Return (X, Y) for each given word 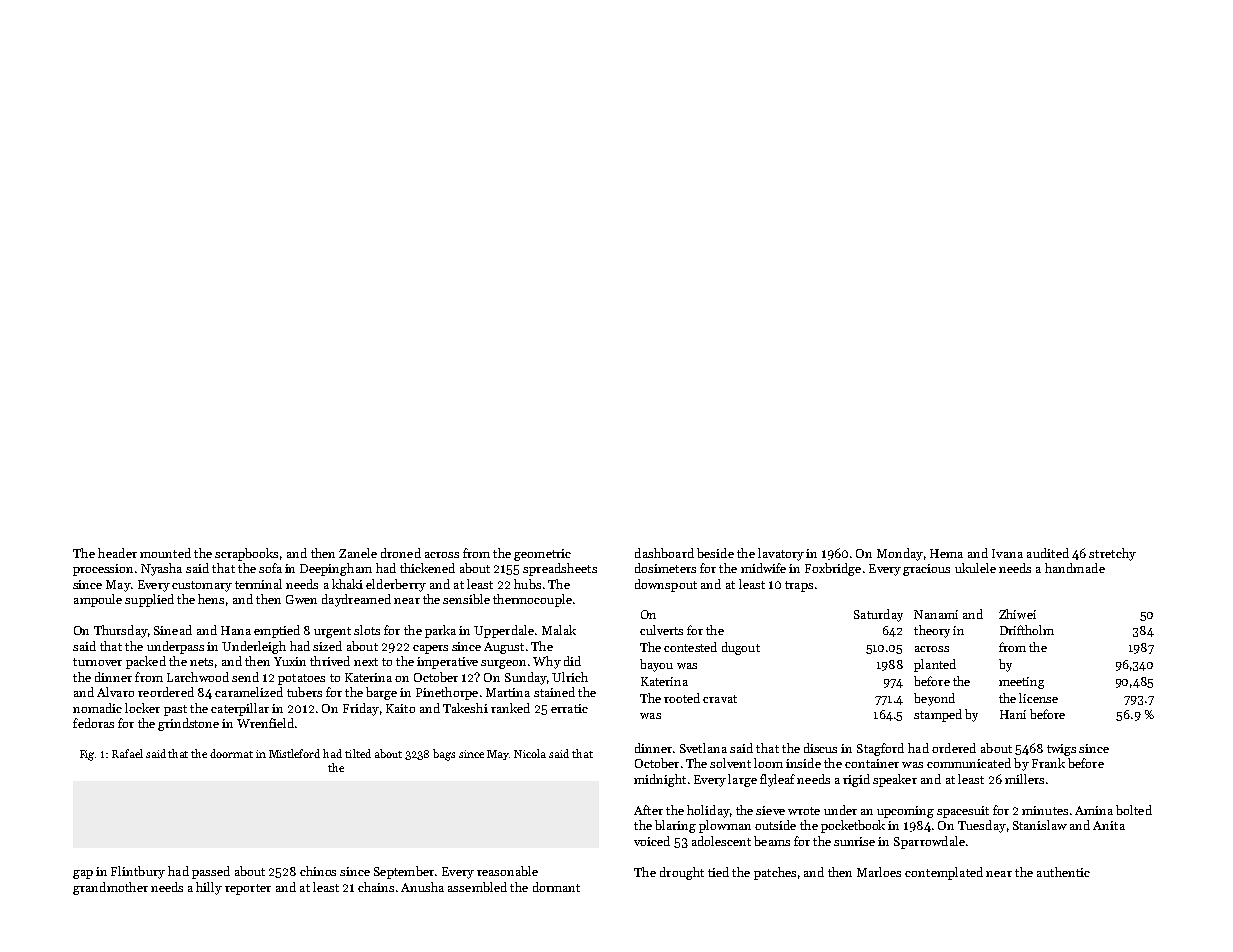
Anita (1109, 825)
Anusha (422, 887)
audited (1048, 553)
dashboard (664, 553)
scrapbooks (246, 554)
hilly (209, 888)
